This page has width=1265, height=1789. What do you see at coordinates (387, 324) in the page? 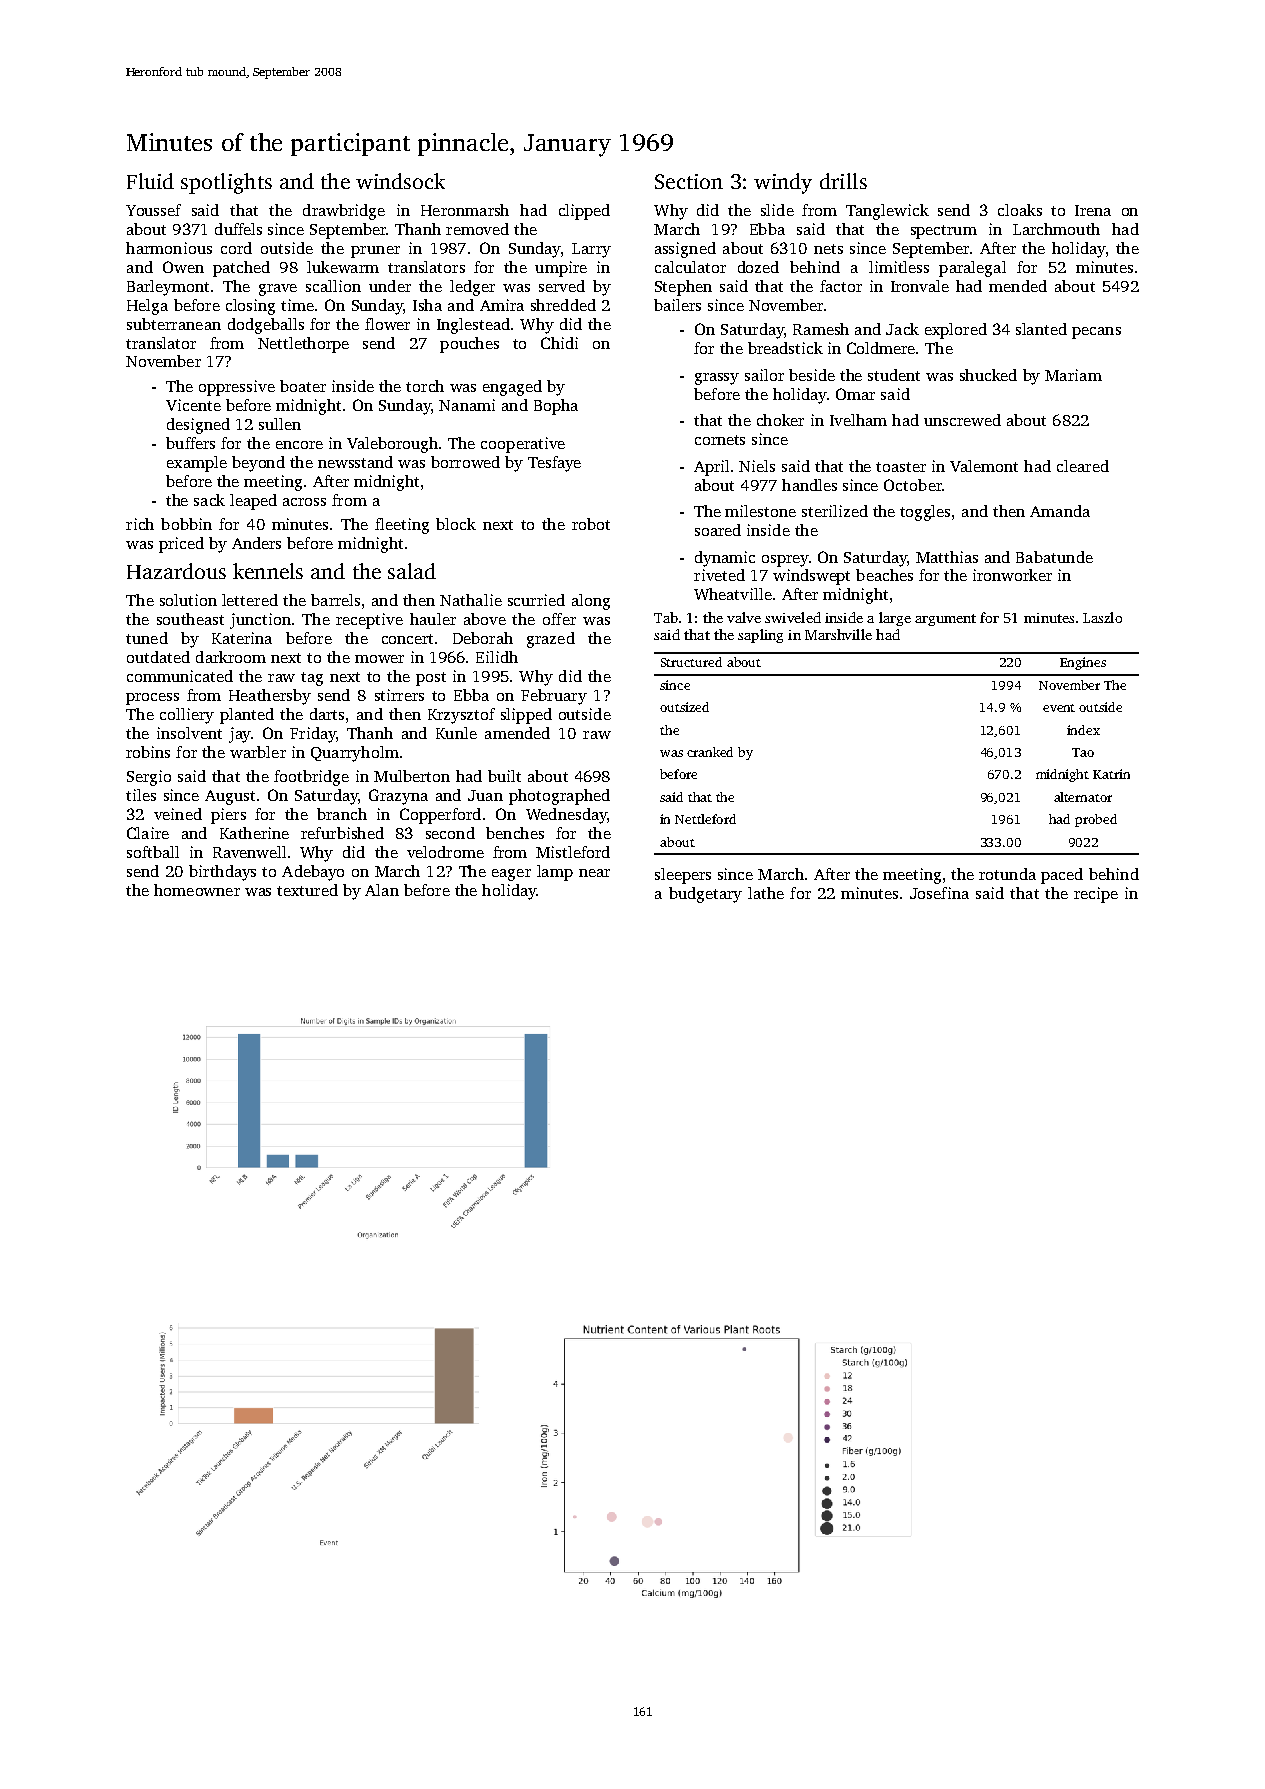
I see `flower` at bounding box center [387, 324].
